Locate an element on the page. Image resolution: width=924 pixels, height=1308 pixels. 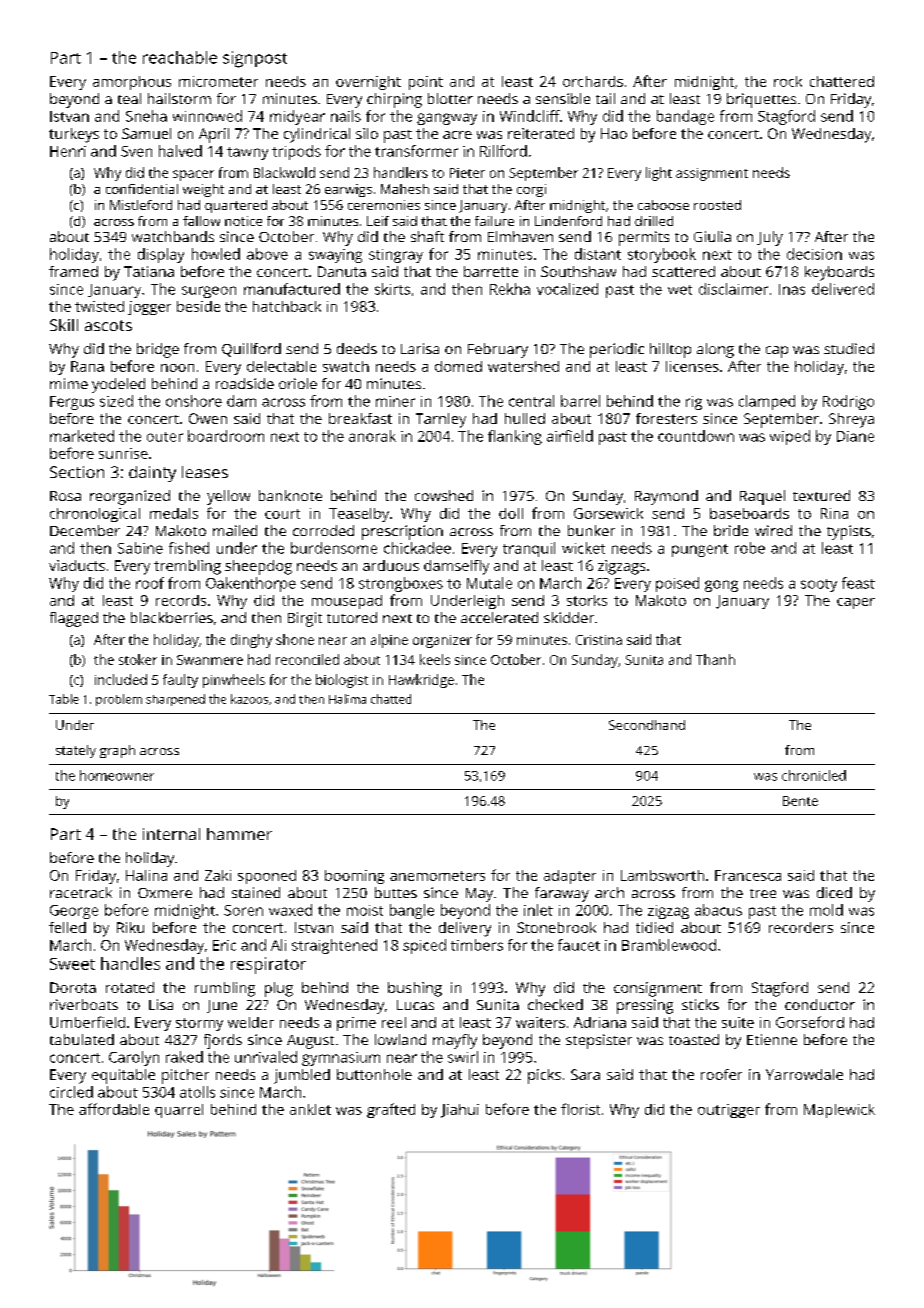
Thanh is located at coordinates (715, 659).
